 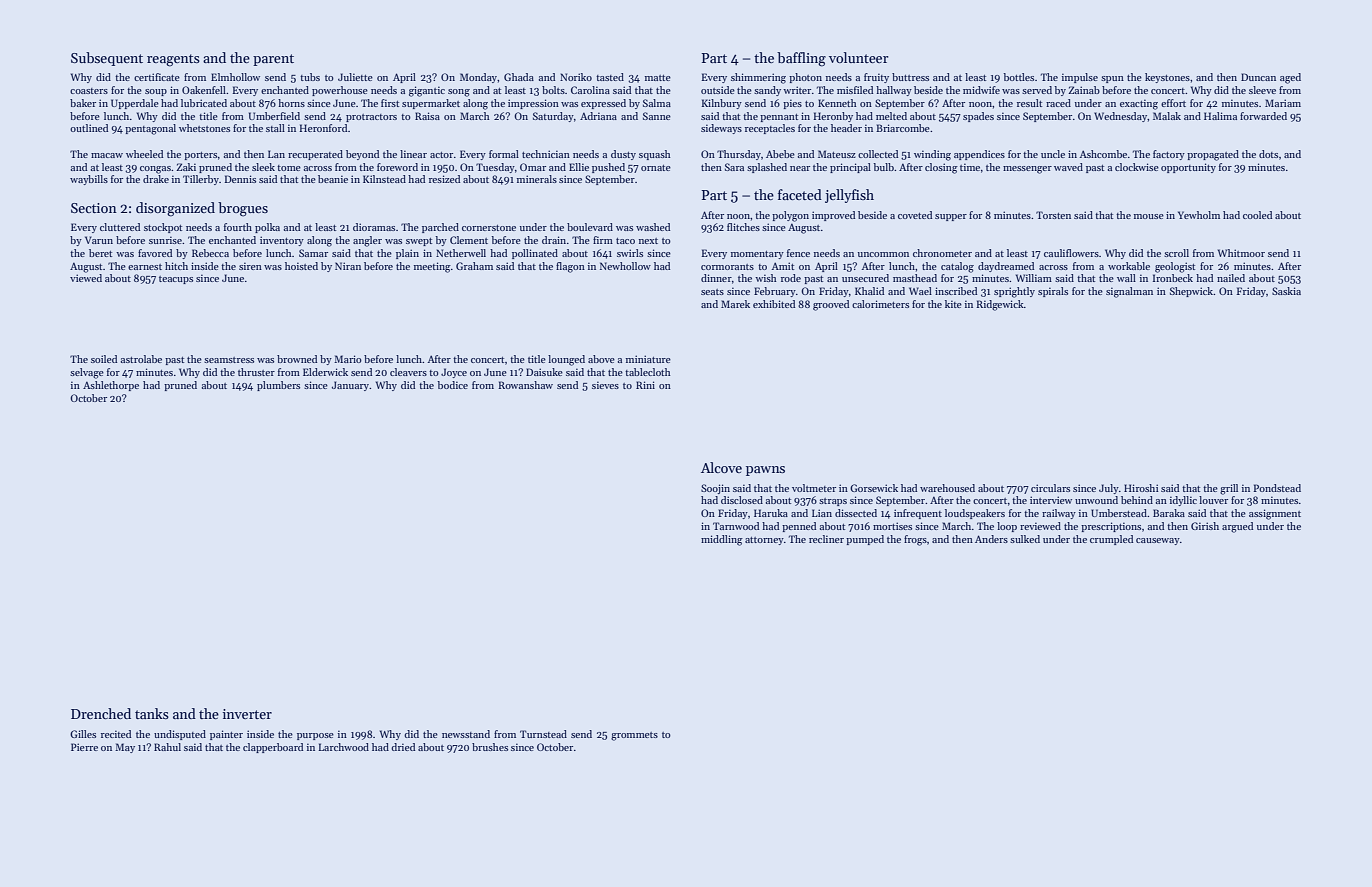 What do you see at coordinates (204, 128) in the image?
I see `whetstones` at bounding box center [204, 128].
